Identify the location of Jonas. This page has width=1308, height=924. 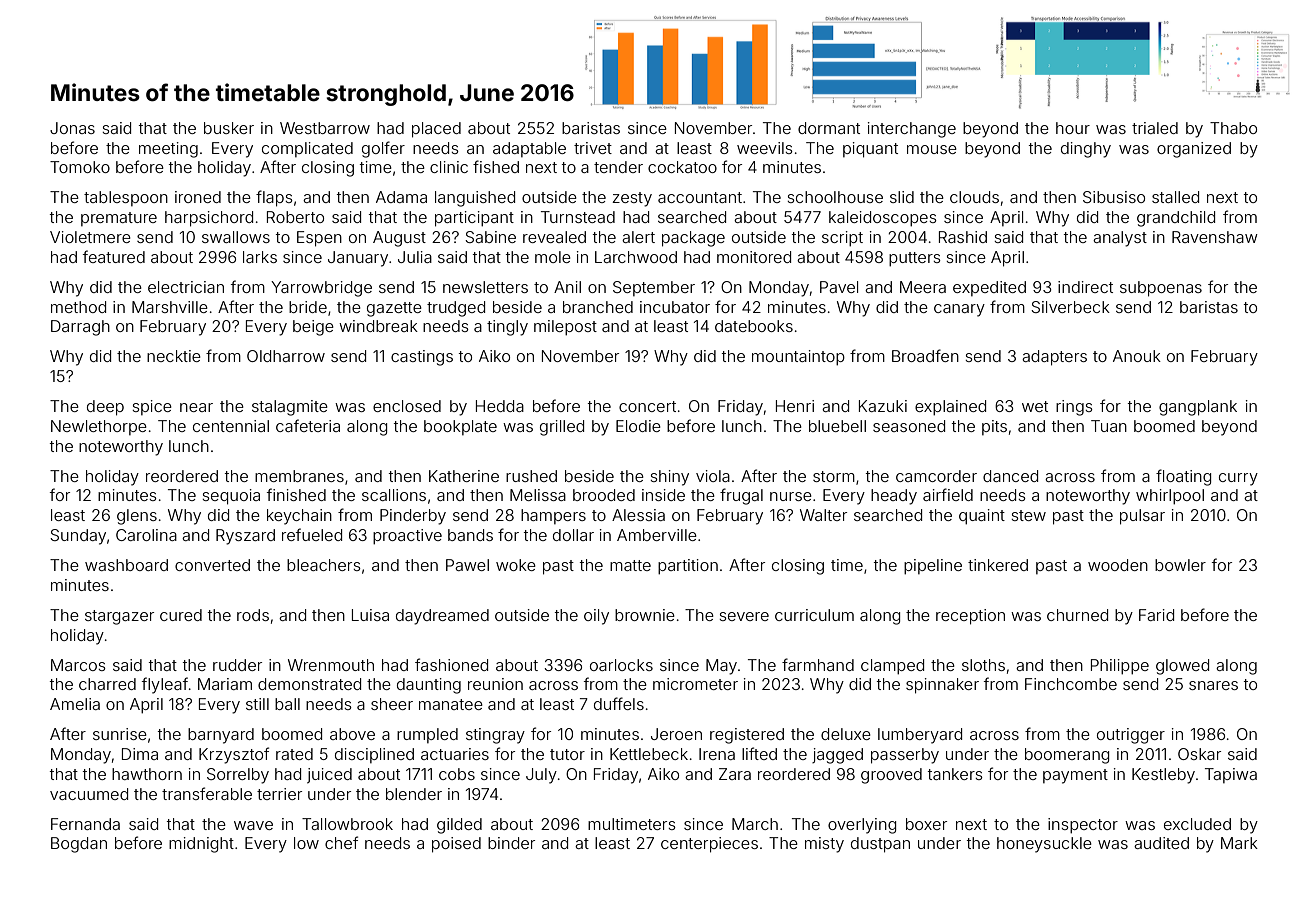
(72, 128).
